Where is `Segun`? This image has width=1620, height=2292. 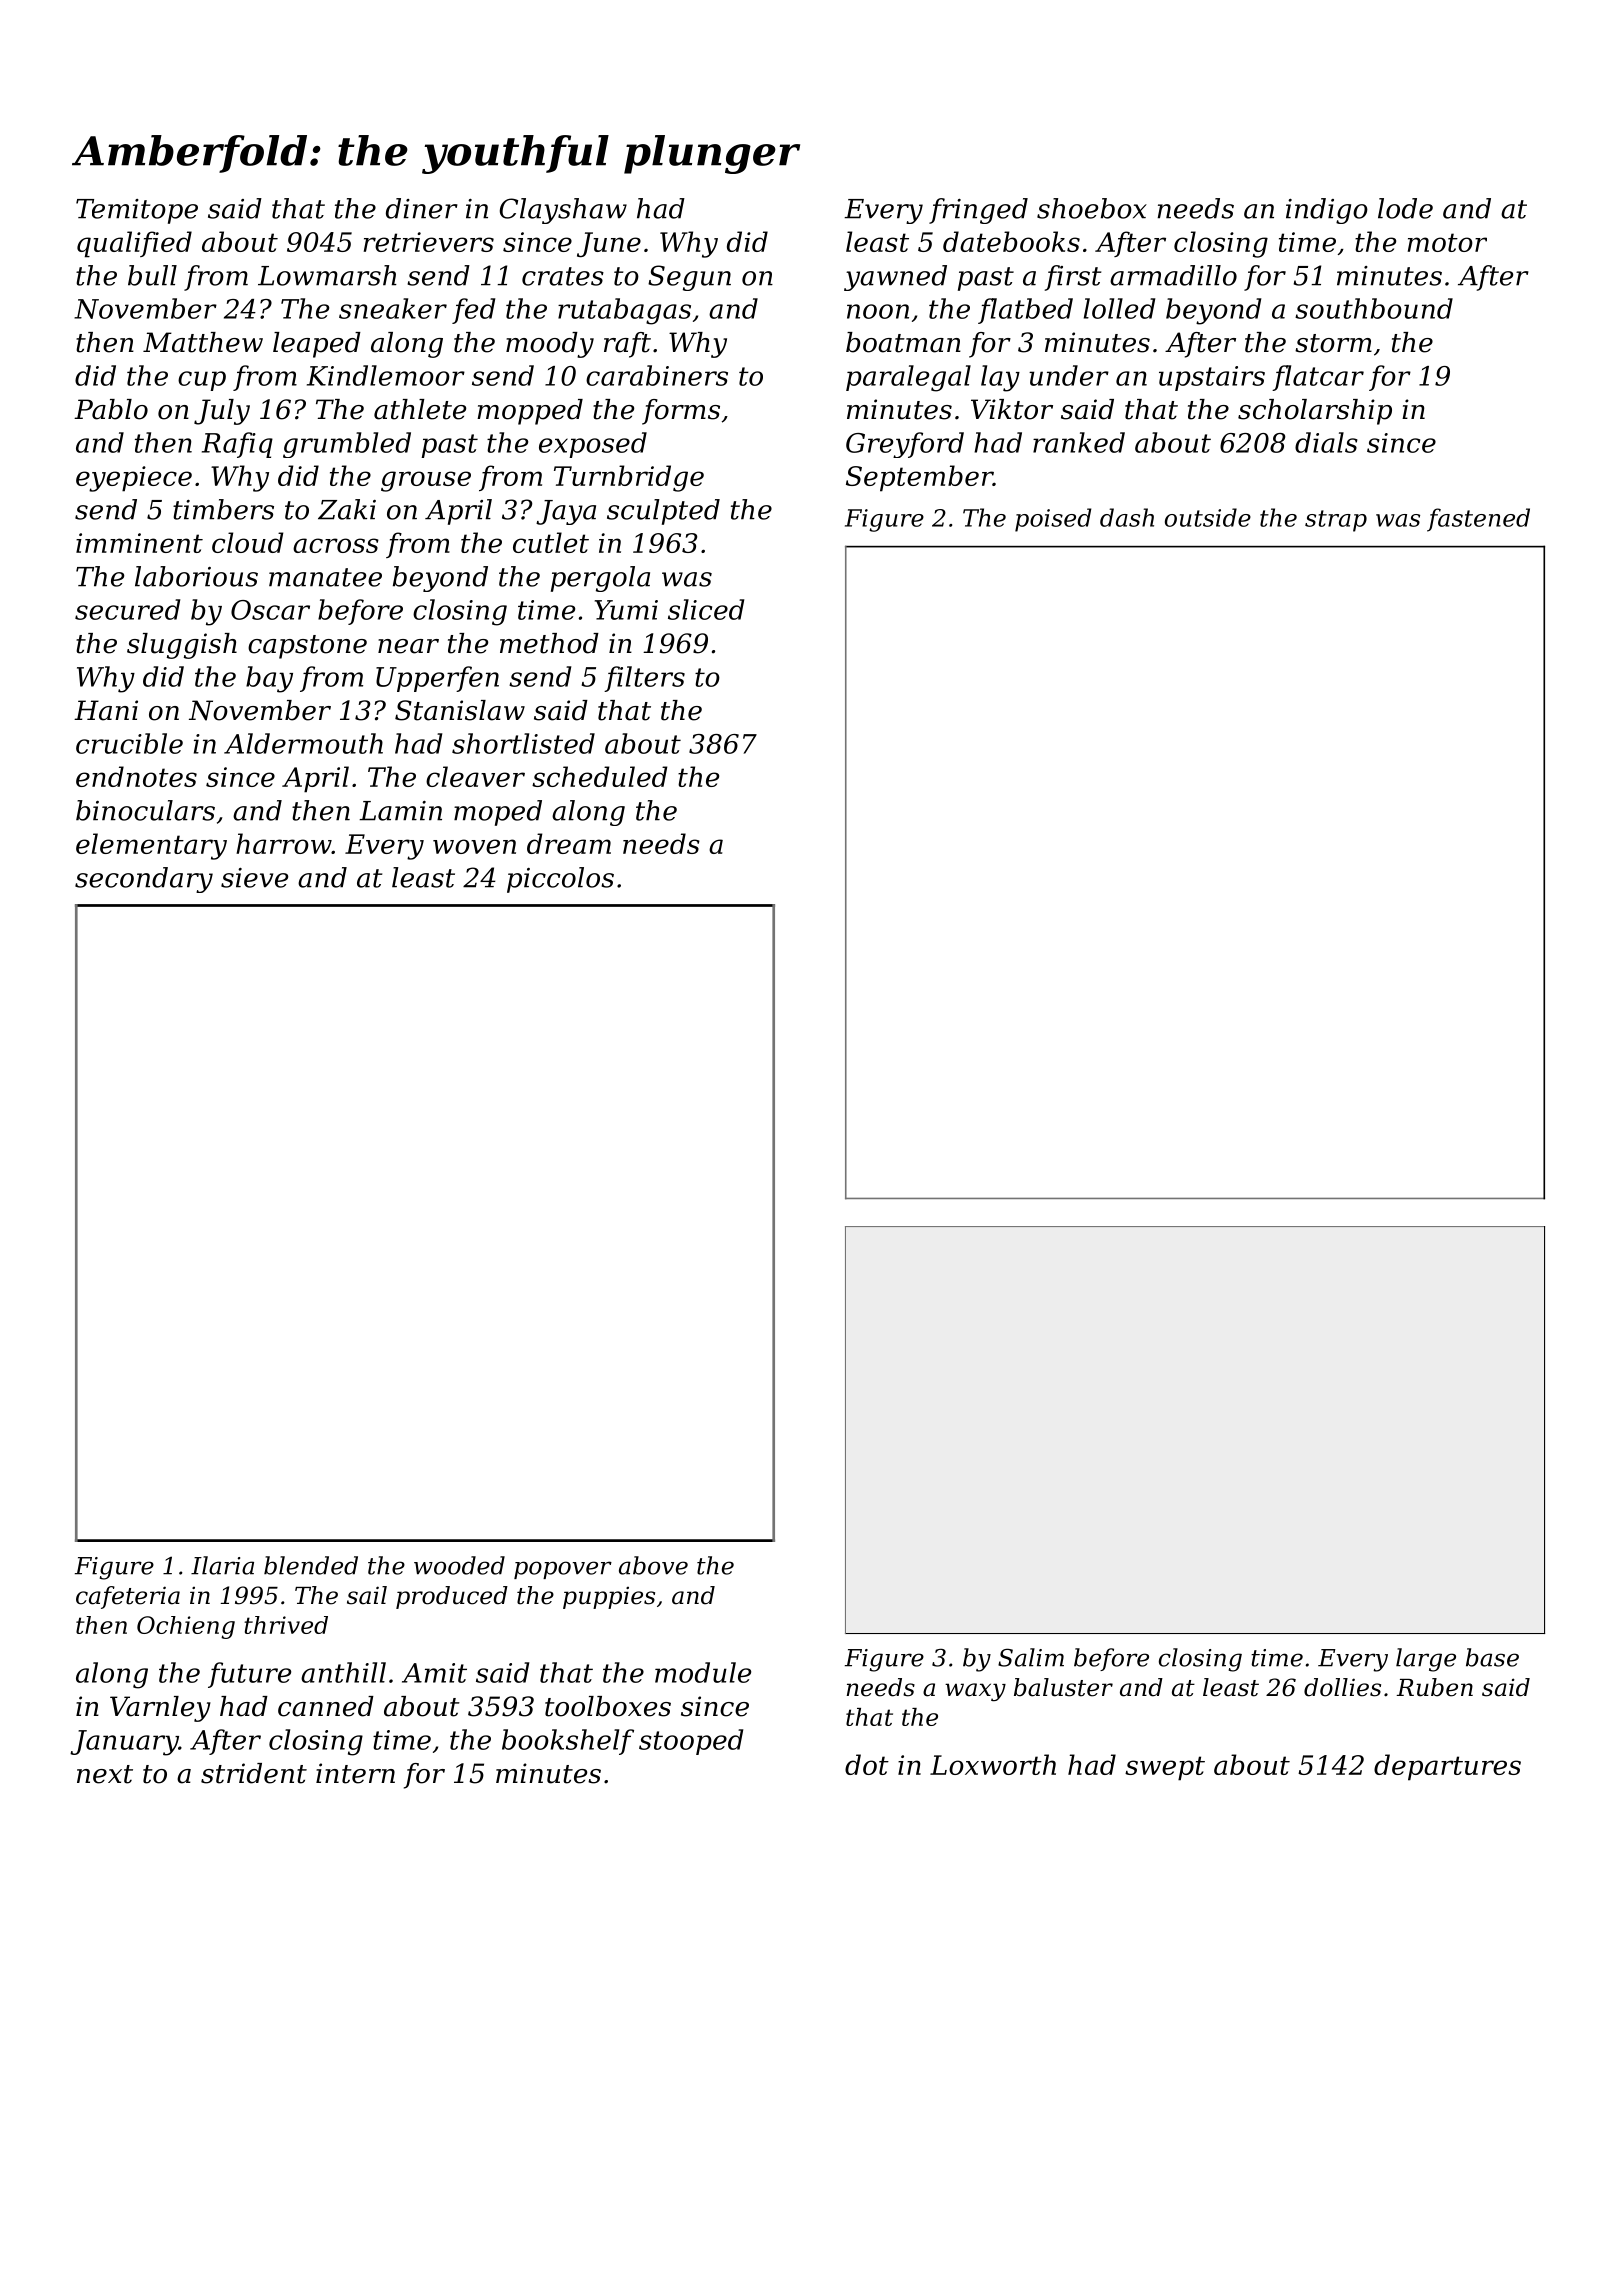 Segun is located at coordinates (689, 278).
